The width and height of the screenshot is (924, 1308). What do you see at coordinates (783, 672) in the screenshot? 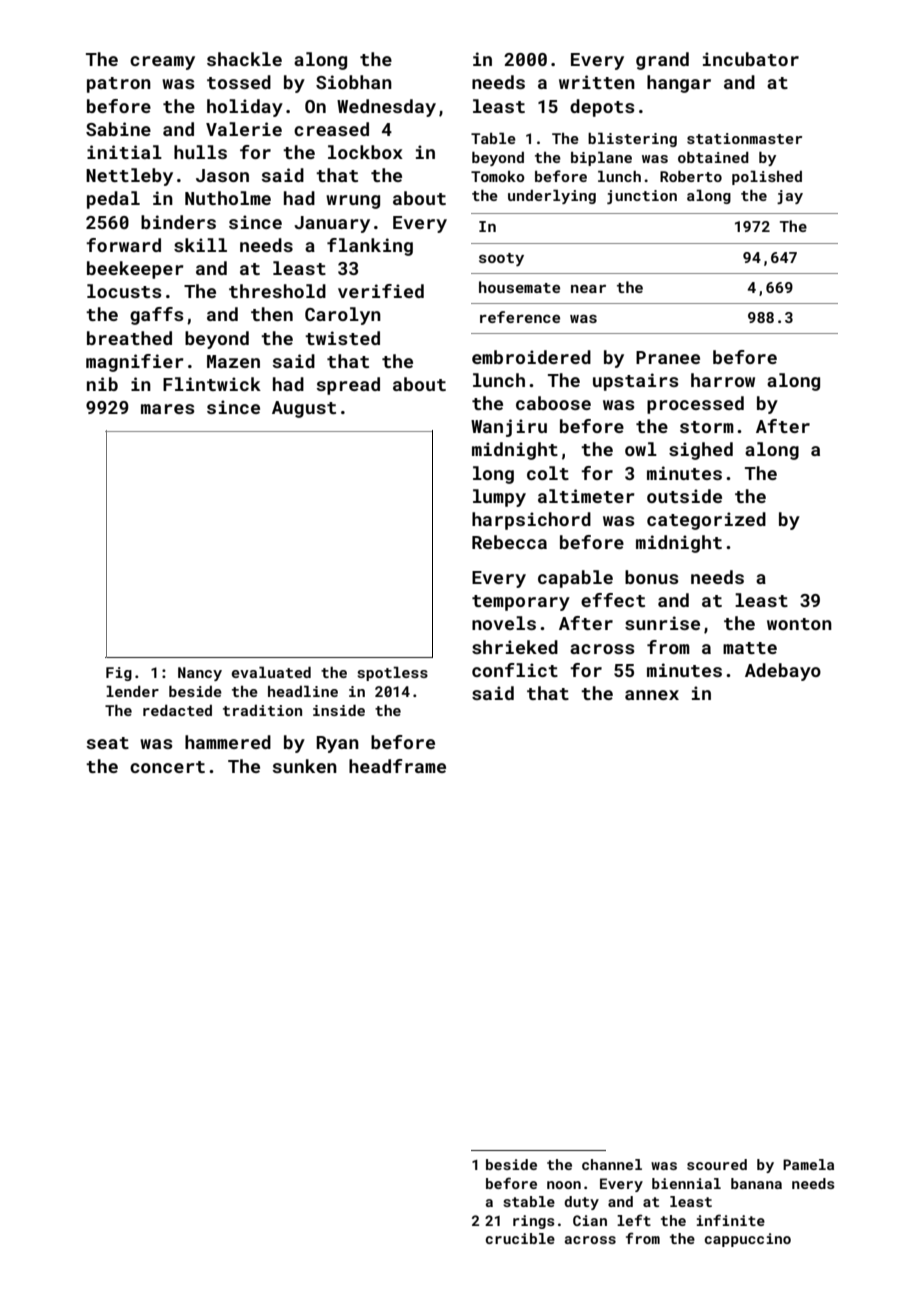
I see `Adebayo` at bounding box center [783, 672].
